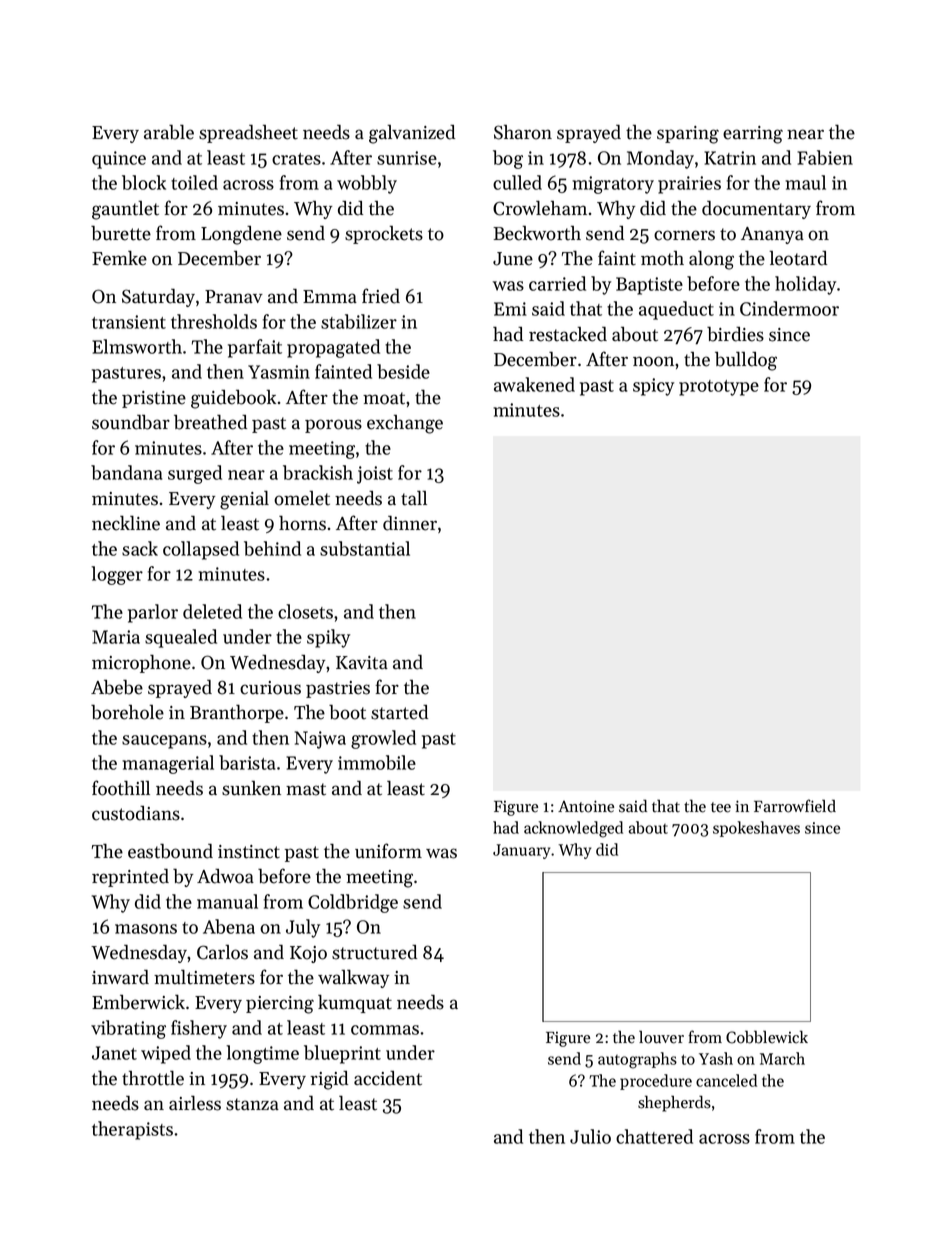 The height and width of the screenshot is (1233, 952). Describe the element at coordinates (767, 1037) in the screenshot. I see `Cobblewick` at that location.
